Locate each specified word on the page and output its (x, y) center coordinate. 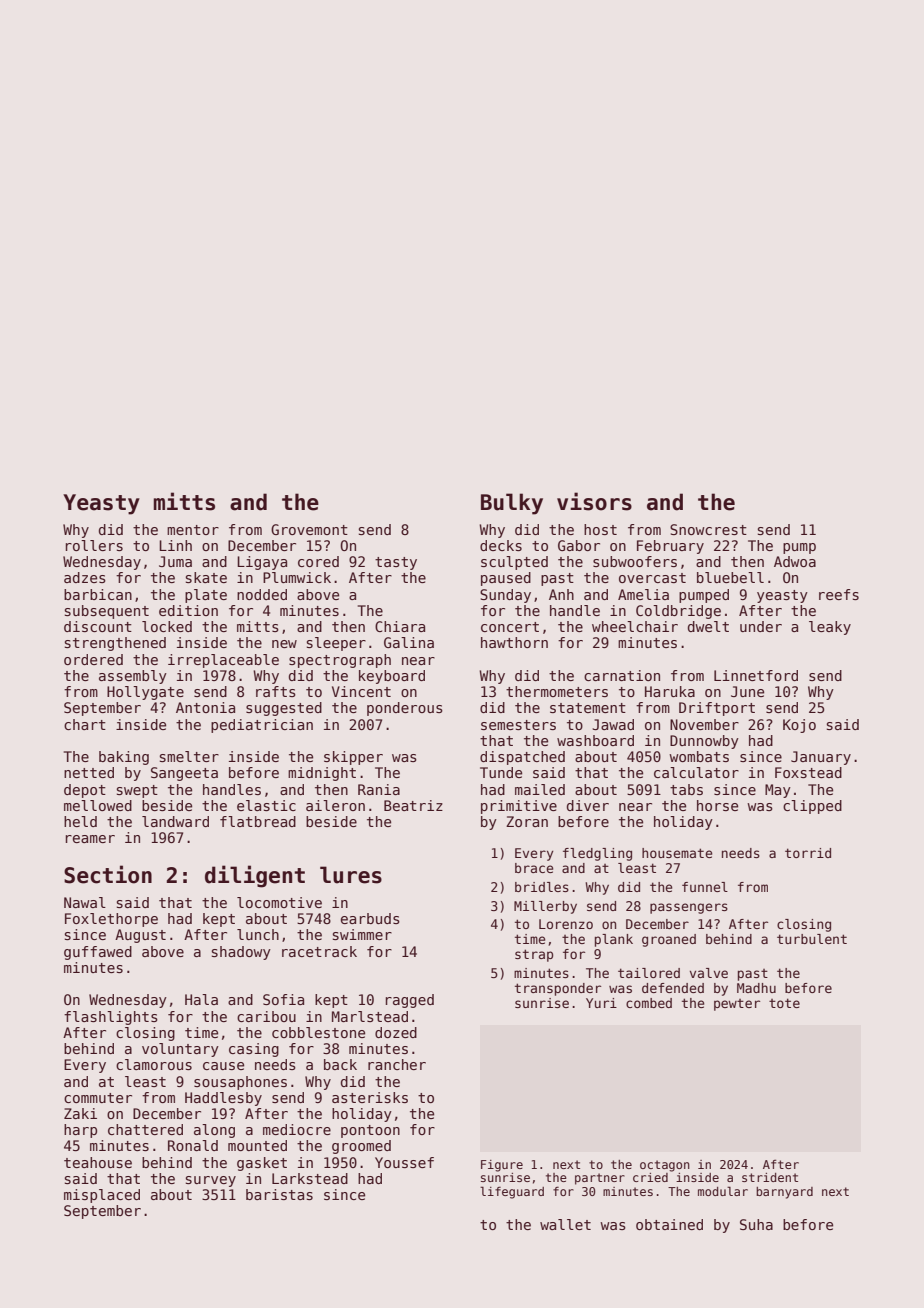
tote (784, 1003)
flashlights (111, 1018)
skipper (353, 758)
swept (137, 791)
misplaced (102, 1196)
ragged (410, 1001)
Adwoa (795, 561)
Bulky (512, 504)
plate (206, 596)
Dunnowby (704, 742)
